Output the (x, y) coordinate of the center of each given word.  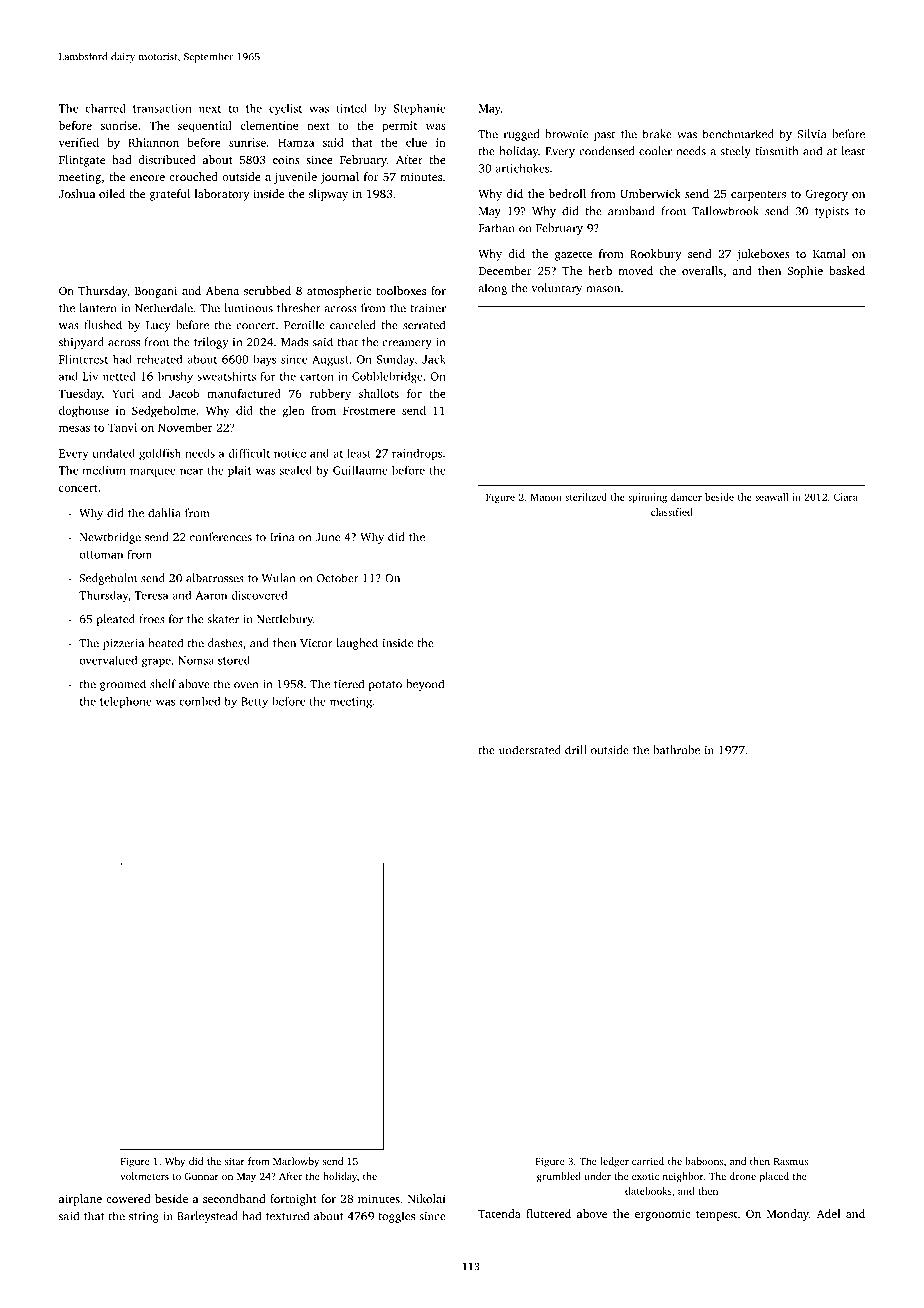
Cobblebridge (387, 377)
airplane (80, 1200)
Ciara (846, 497)
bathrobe (676, 750)
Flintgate (82, 161)
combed (199, 701)
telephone (126, 702)
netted (119, 376)
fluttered (548, 1213)
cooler (655, 151)
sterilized (586, 497)
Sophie (805, 272)
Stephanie (420, 109)
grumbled (559, 1177)
